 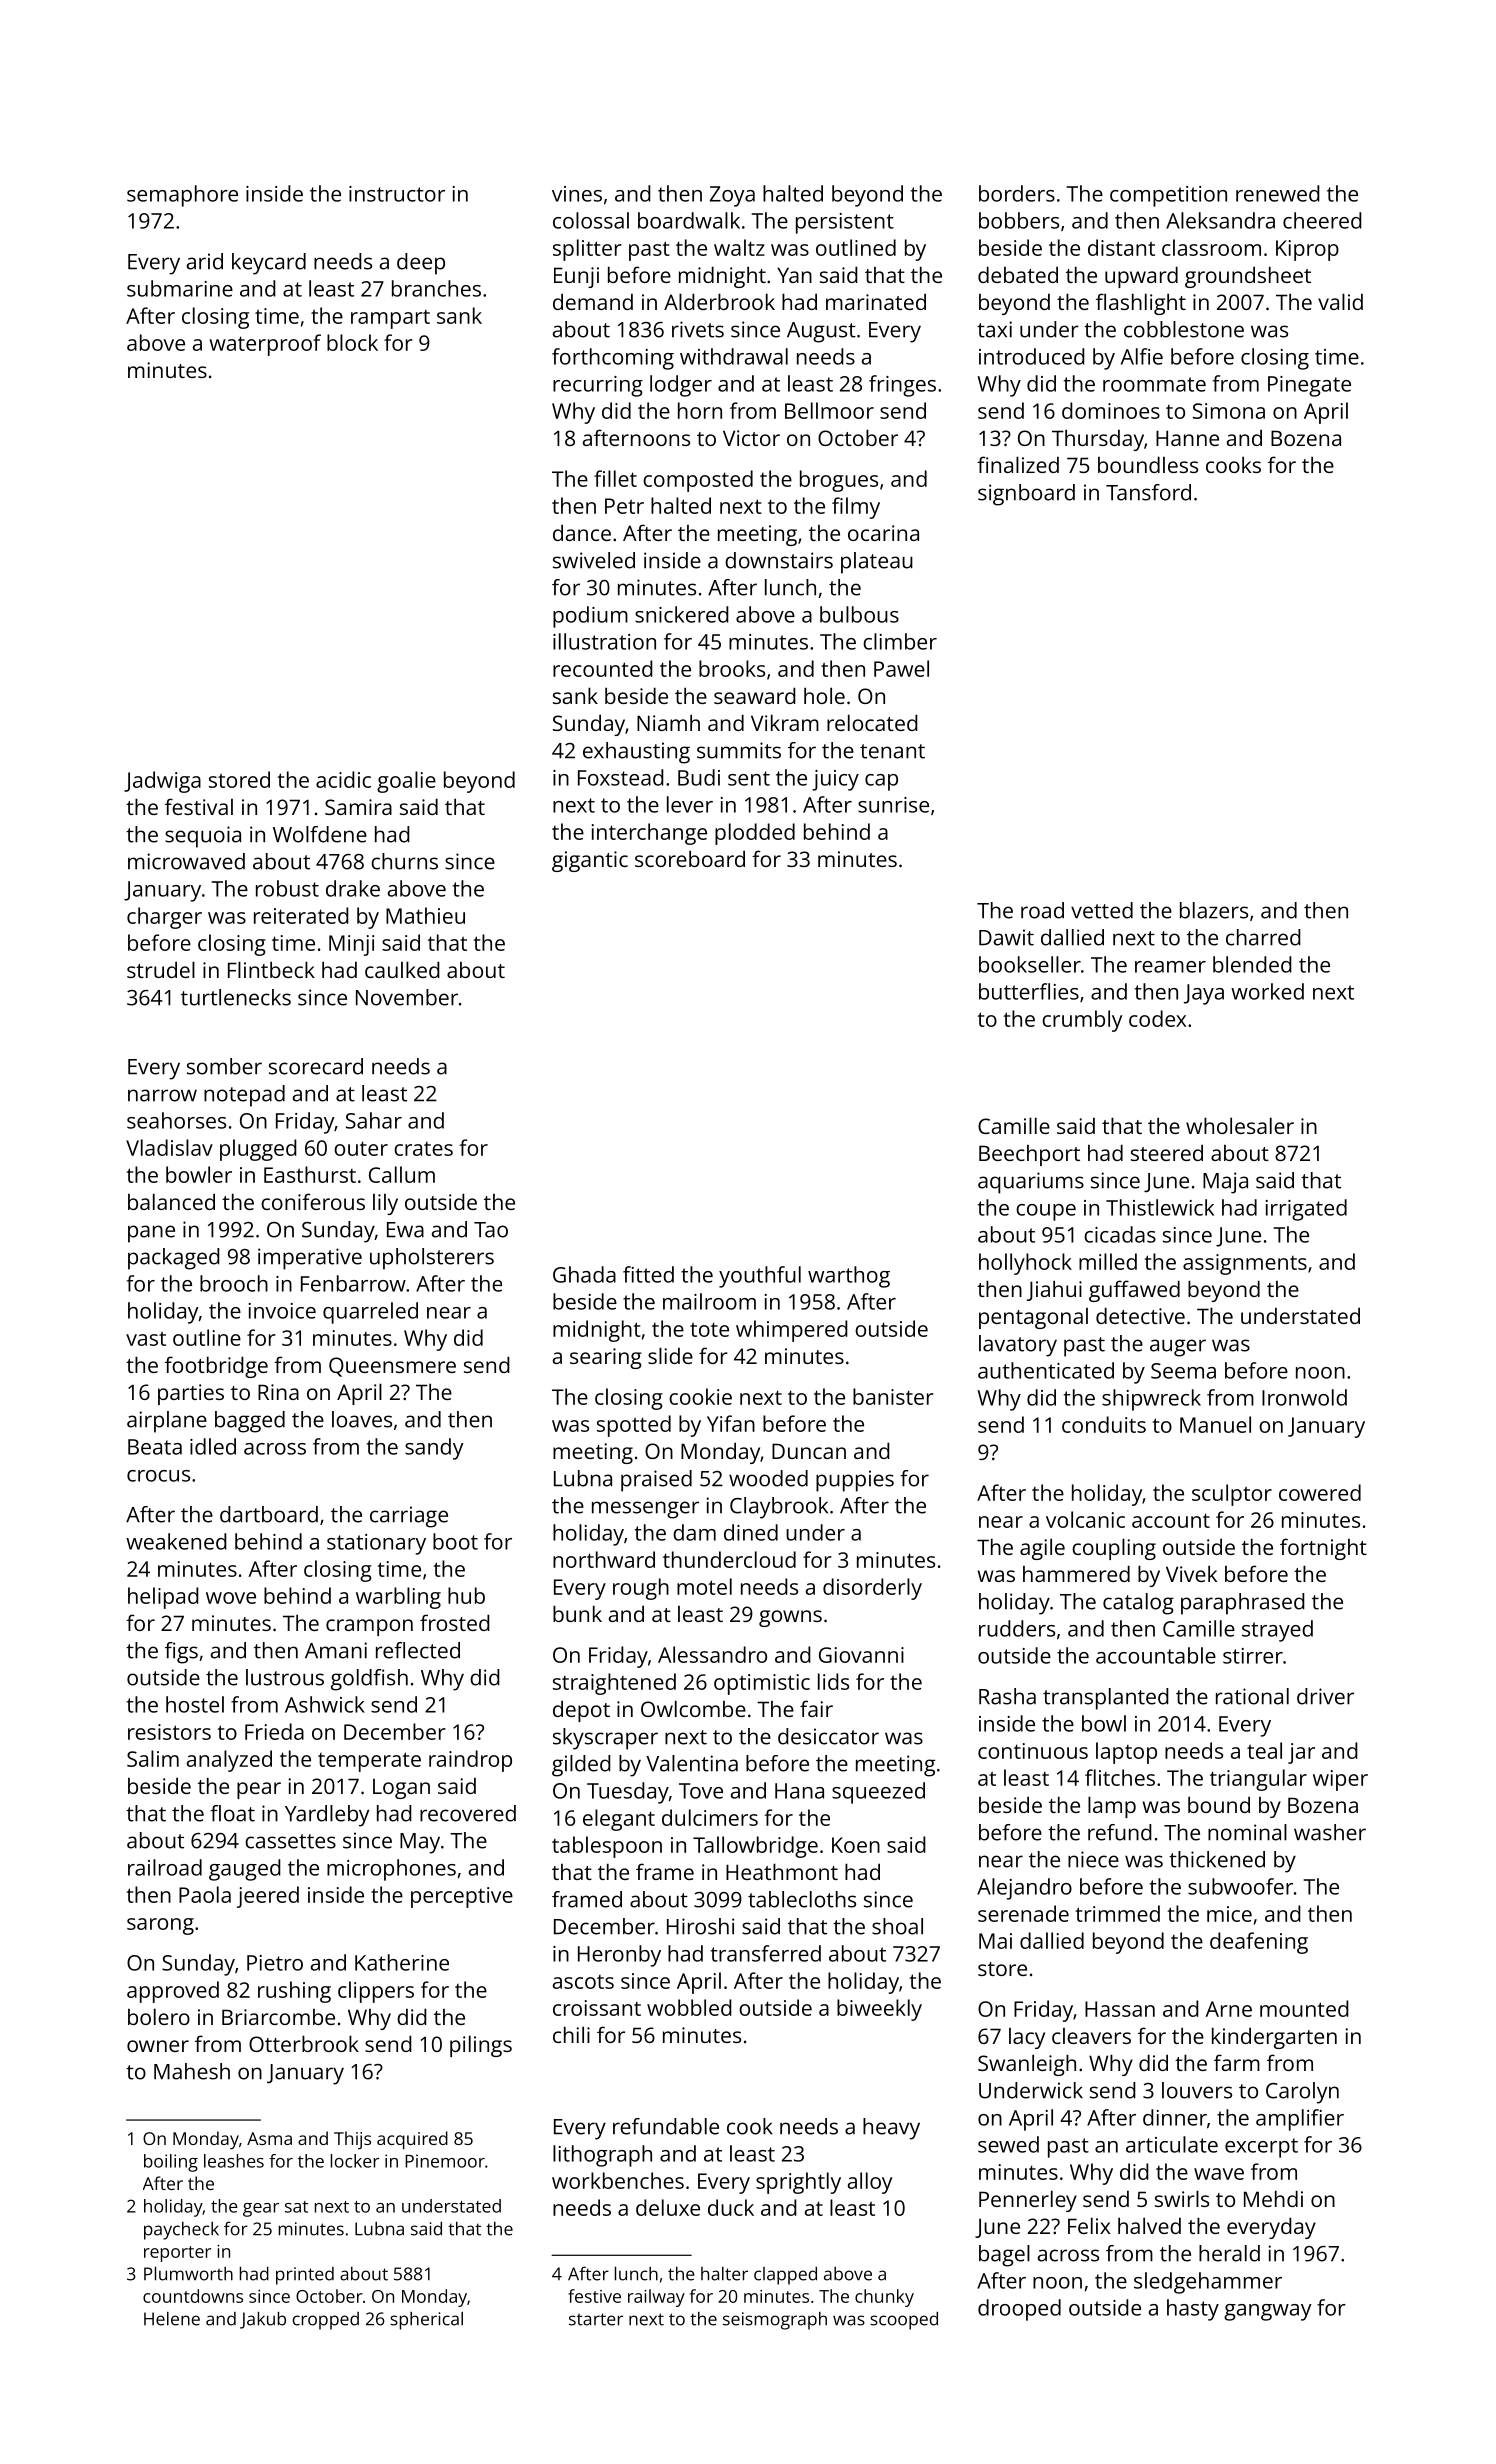 What do you see at coordinates (1120, 1777) in the image?
I see `flitches` at bounding box center [1120, 1777].
